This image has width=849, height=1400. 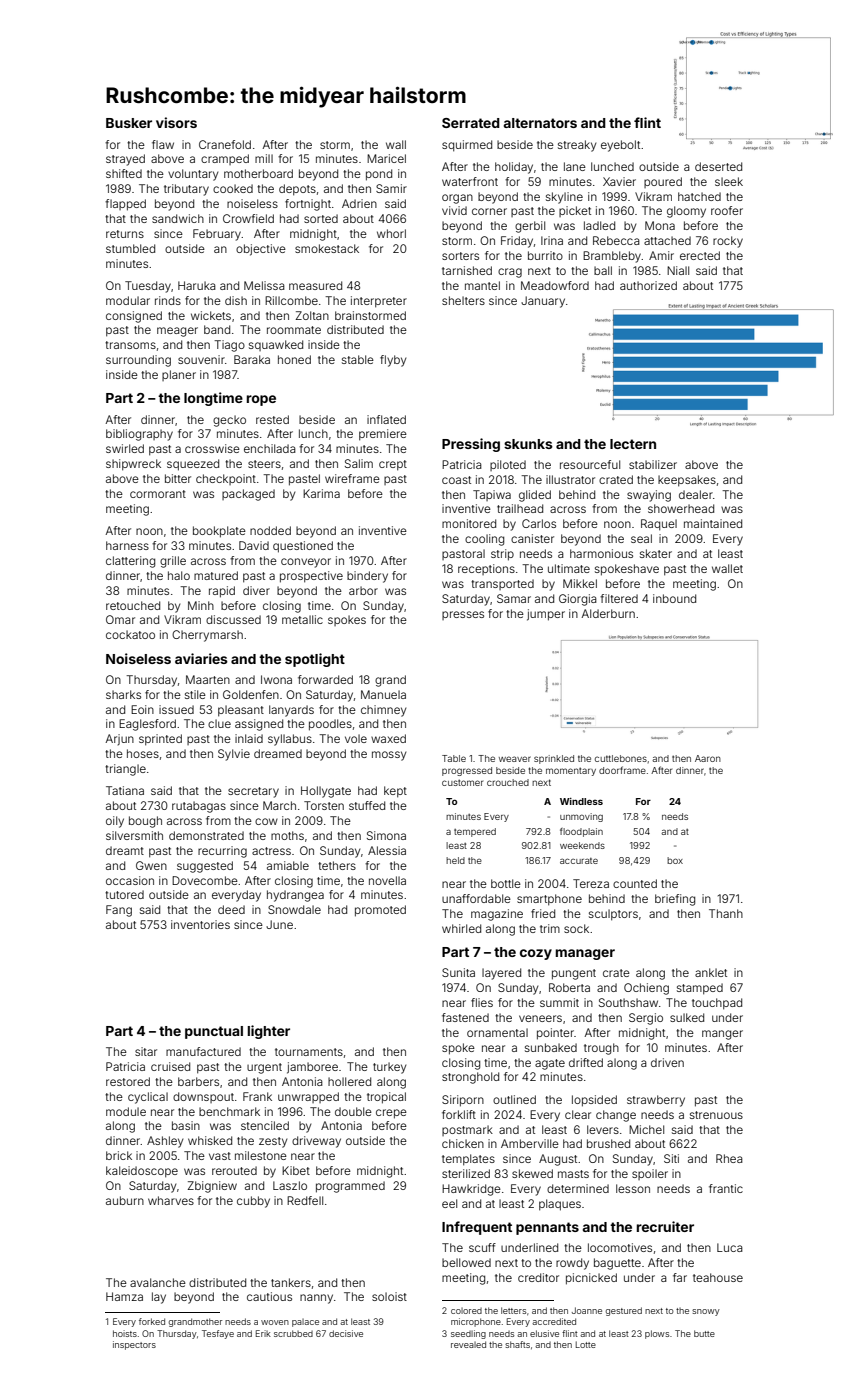 I want to click on Fang, so click(x=119, y=911).
